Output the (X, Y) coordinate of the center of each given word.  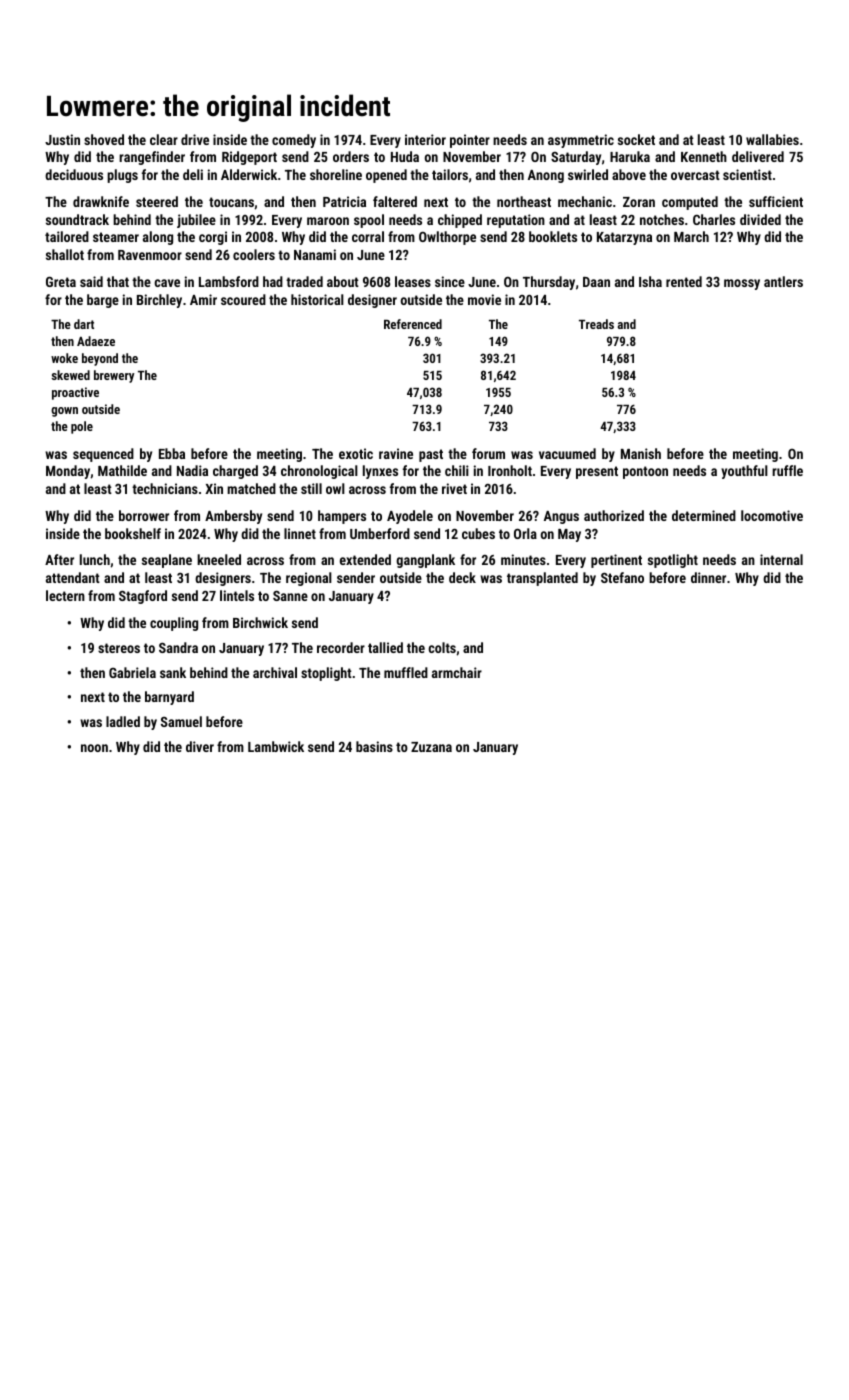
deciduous (74, 174)
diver (200, 746)
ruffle (787, 470)
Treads (596, 324)
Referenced (413, 324)
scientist (747, 174)
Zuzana (431, 747)
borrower (144, 515)
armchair (457, 672)
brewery (114, 376)
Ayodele (410, 517)
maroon (328, 221)
